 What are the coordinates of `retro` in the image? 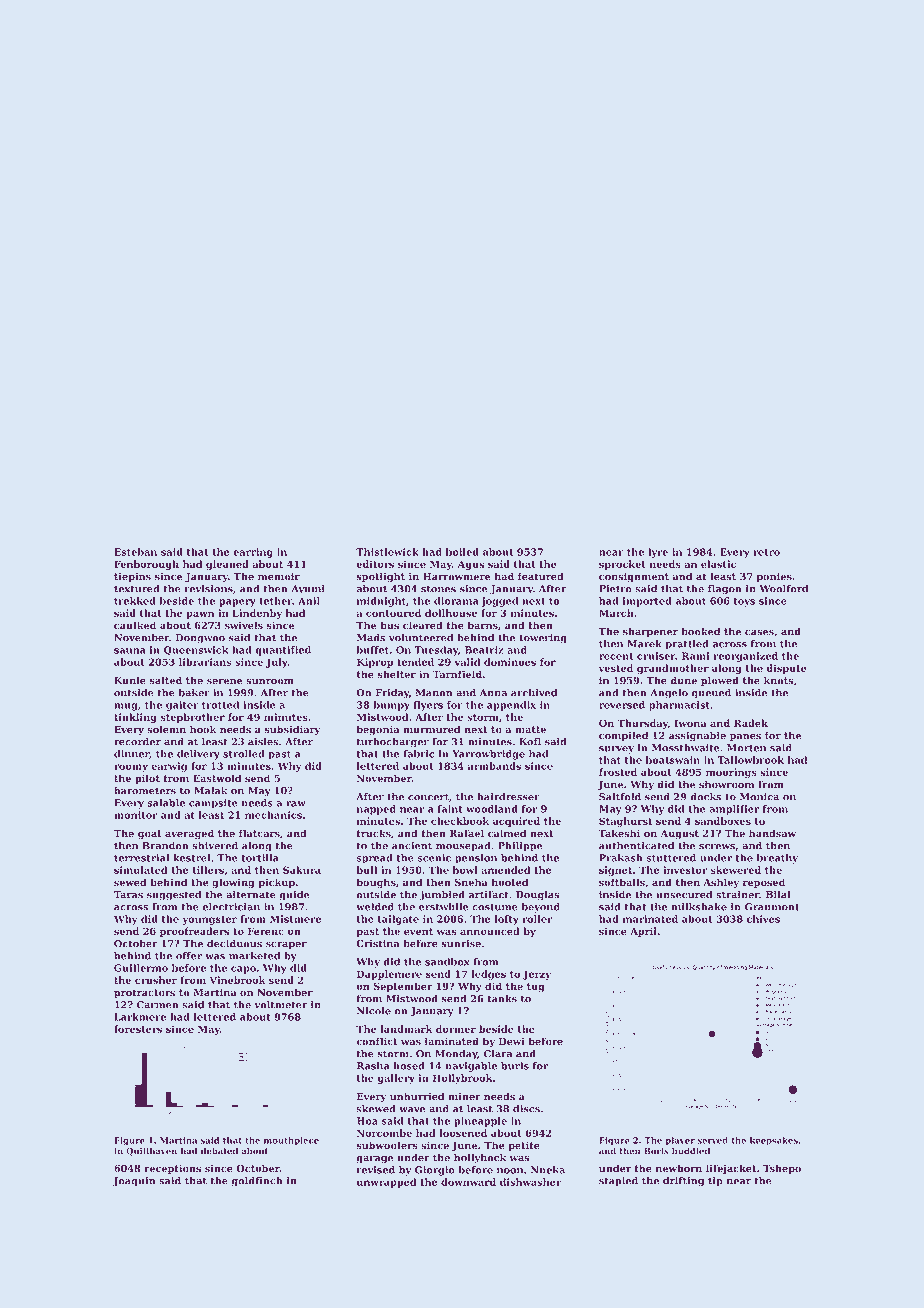 It's located at (766, 552).
